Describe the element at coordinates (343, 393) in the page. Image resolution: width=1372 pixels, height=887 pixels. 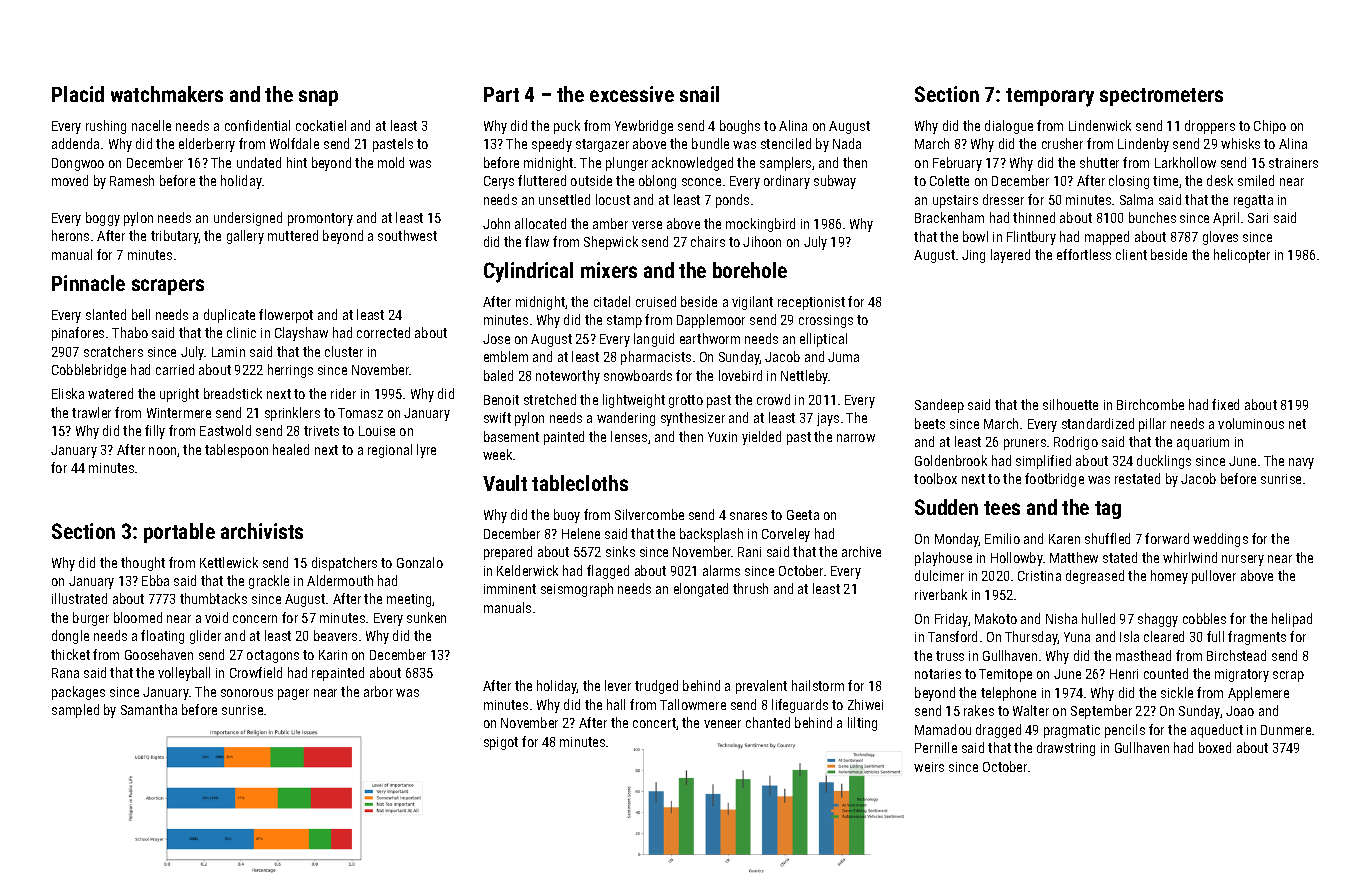
I see `rider` at that location.
